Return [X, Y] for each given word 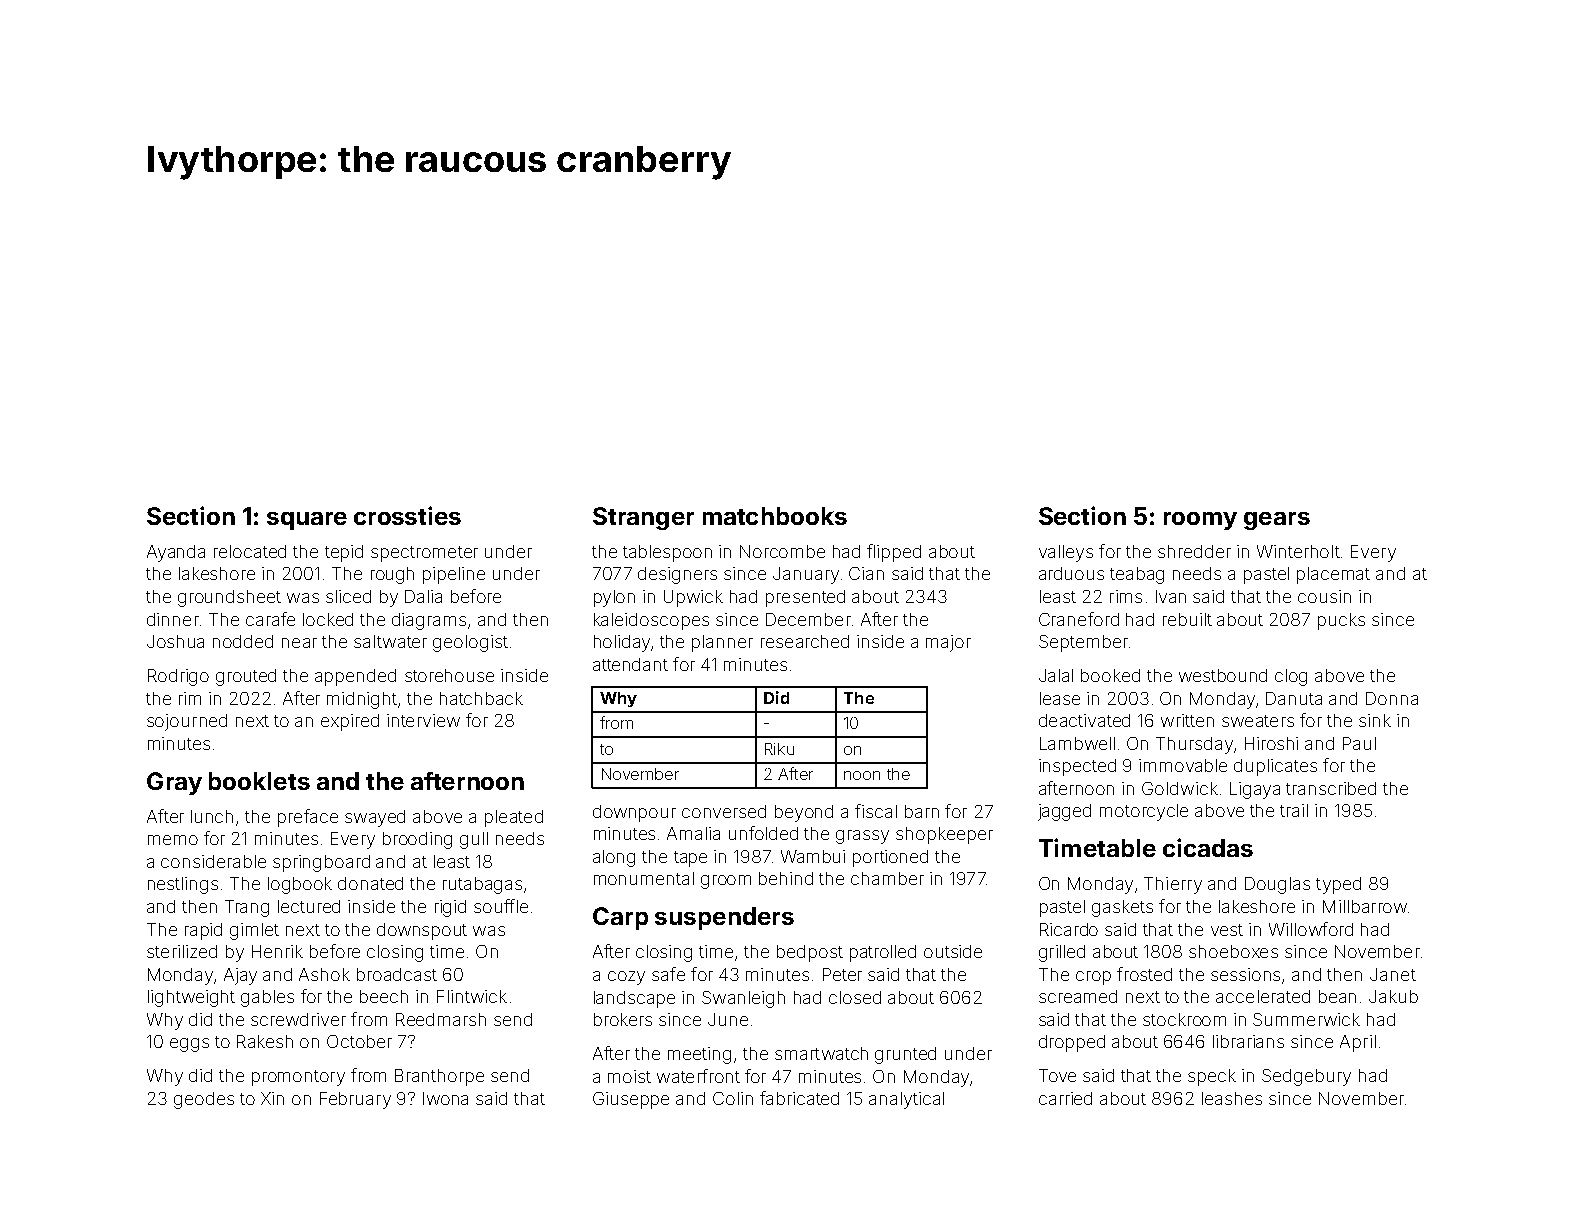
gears [1277, 521]
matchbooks [775, 516]
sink [1375, 720]
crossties [407, 515]
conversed [724, 811]
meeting [699, 1055]
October [359, 1041]
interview [423, 720]
